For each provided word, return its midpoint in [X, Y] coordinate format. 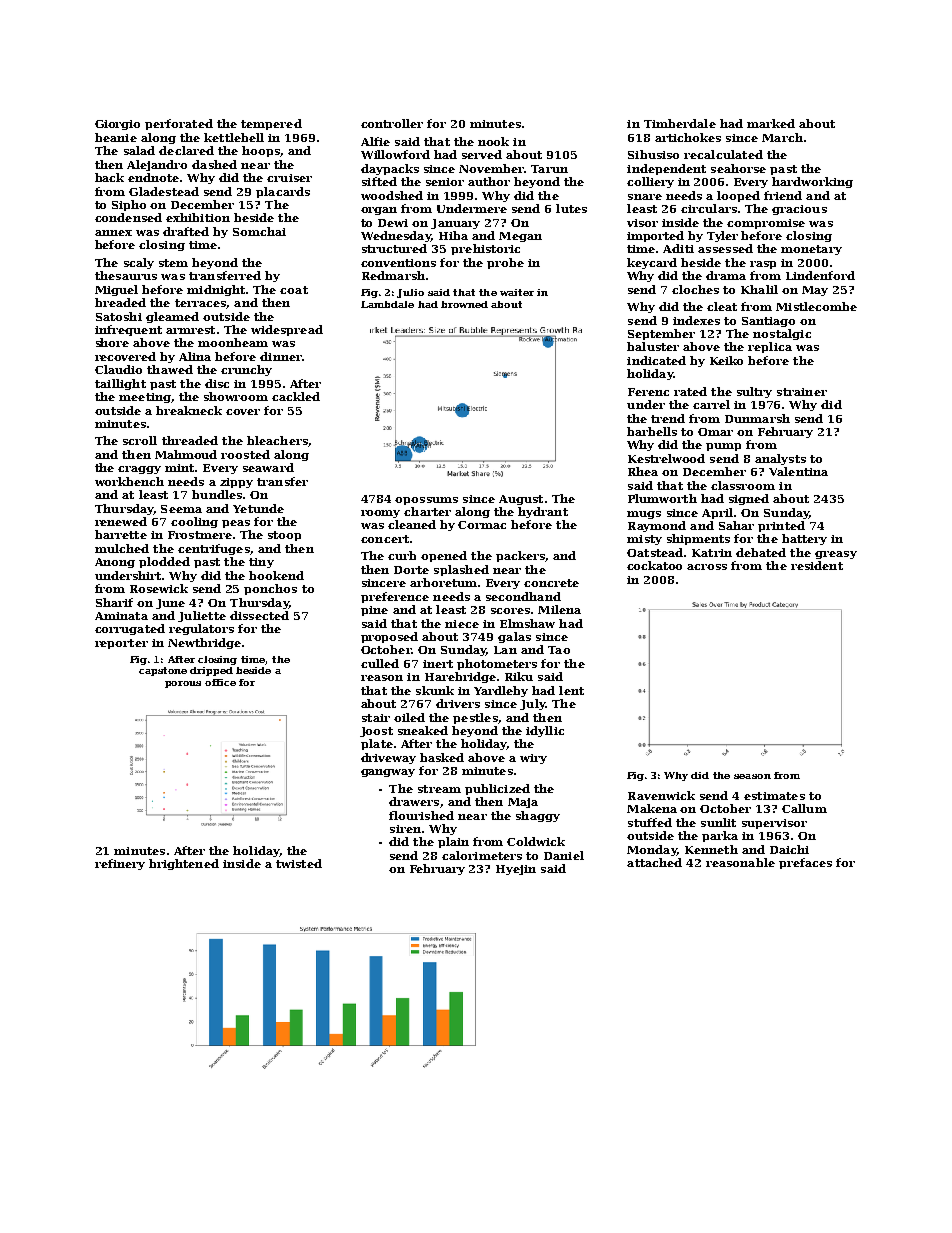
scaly [139, 263]
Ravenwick [661, 795]
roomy [380, 514]
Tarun [549, 169]
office [220, 682]
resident [817, 565]
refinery [120, 864]
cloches [695, 289]
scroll [140, 440]
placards [283, 192]
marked [771, 123]
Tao [559, 650]
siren [405, 829]
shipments [698, 539]
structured [394, 248]
